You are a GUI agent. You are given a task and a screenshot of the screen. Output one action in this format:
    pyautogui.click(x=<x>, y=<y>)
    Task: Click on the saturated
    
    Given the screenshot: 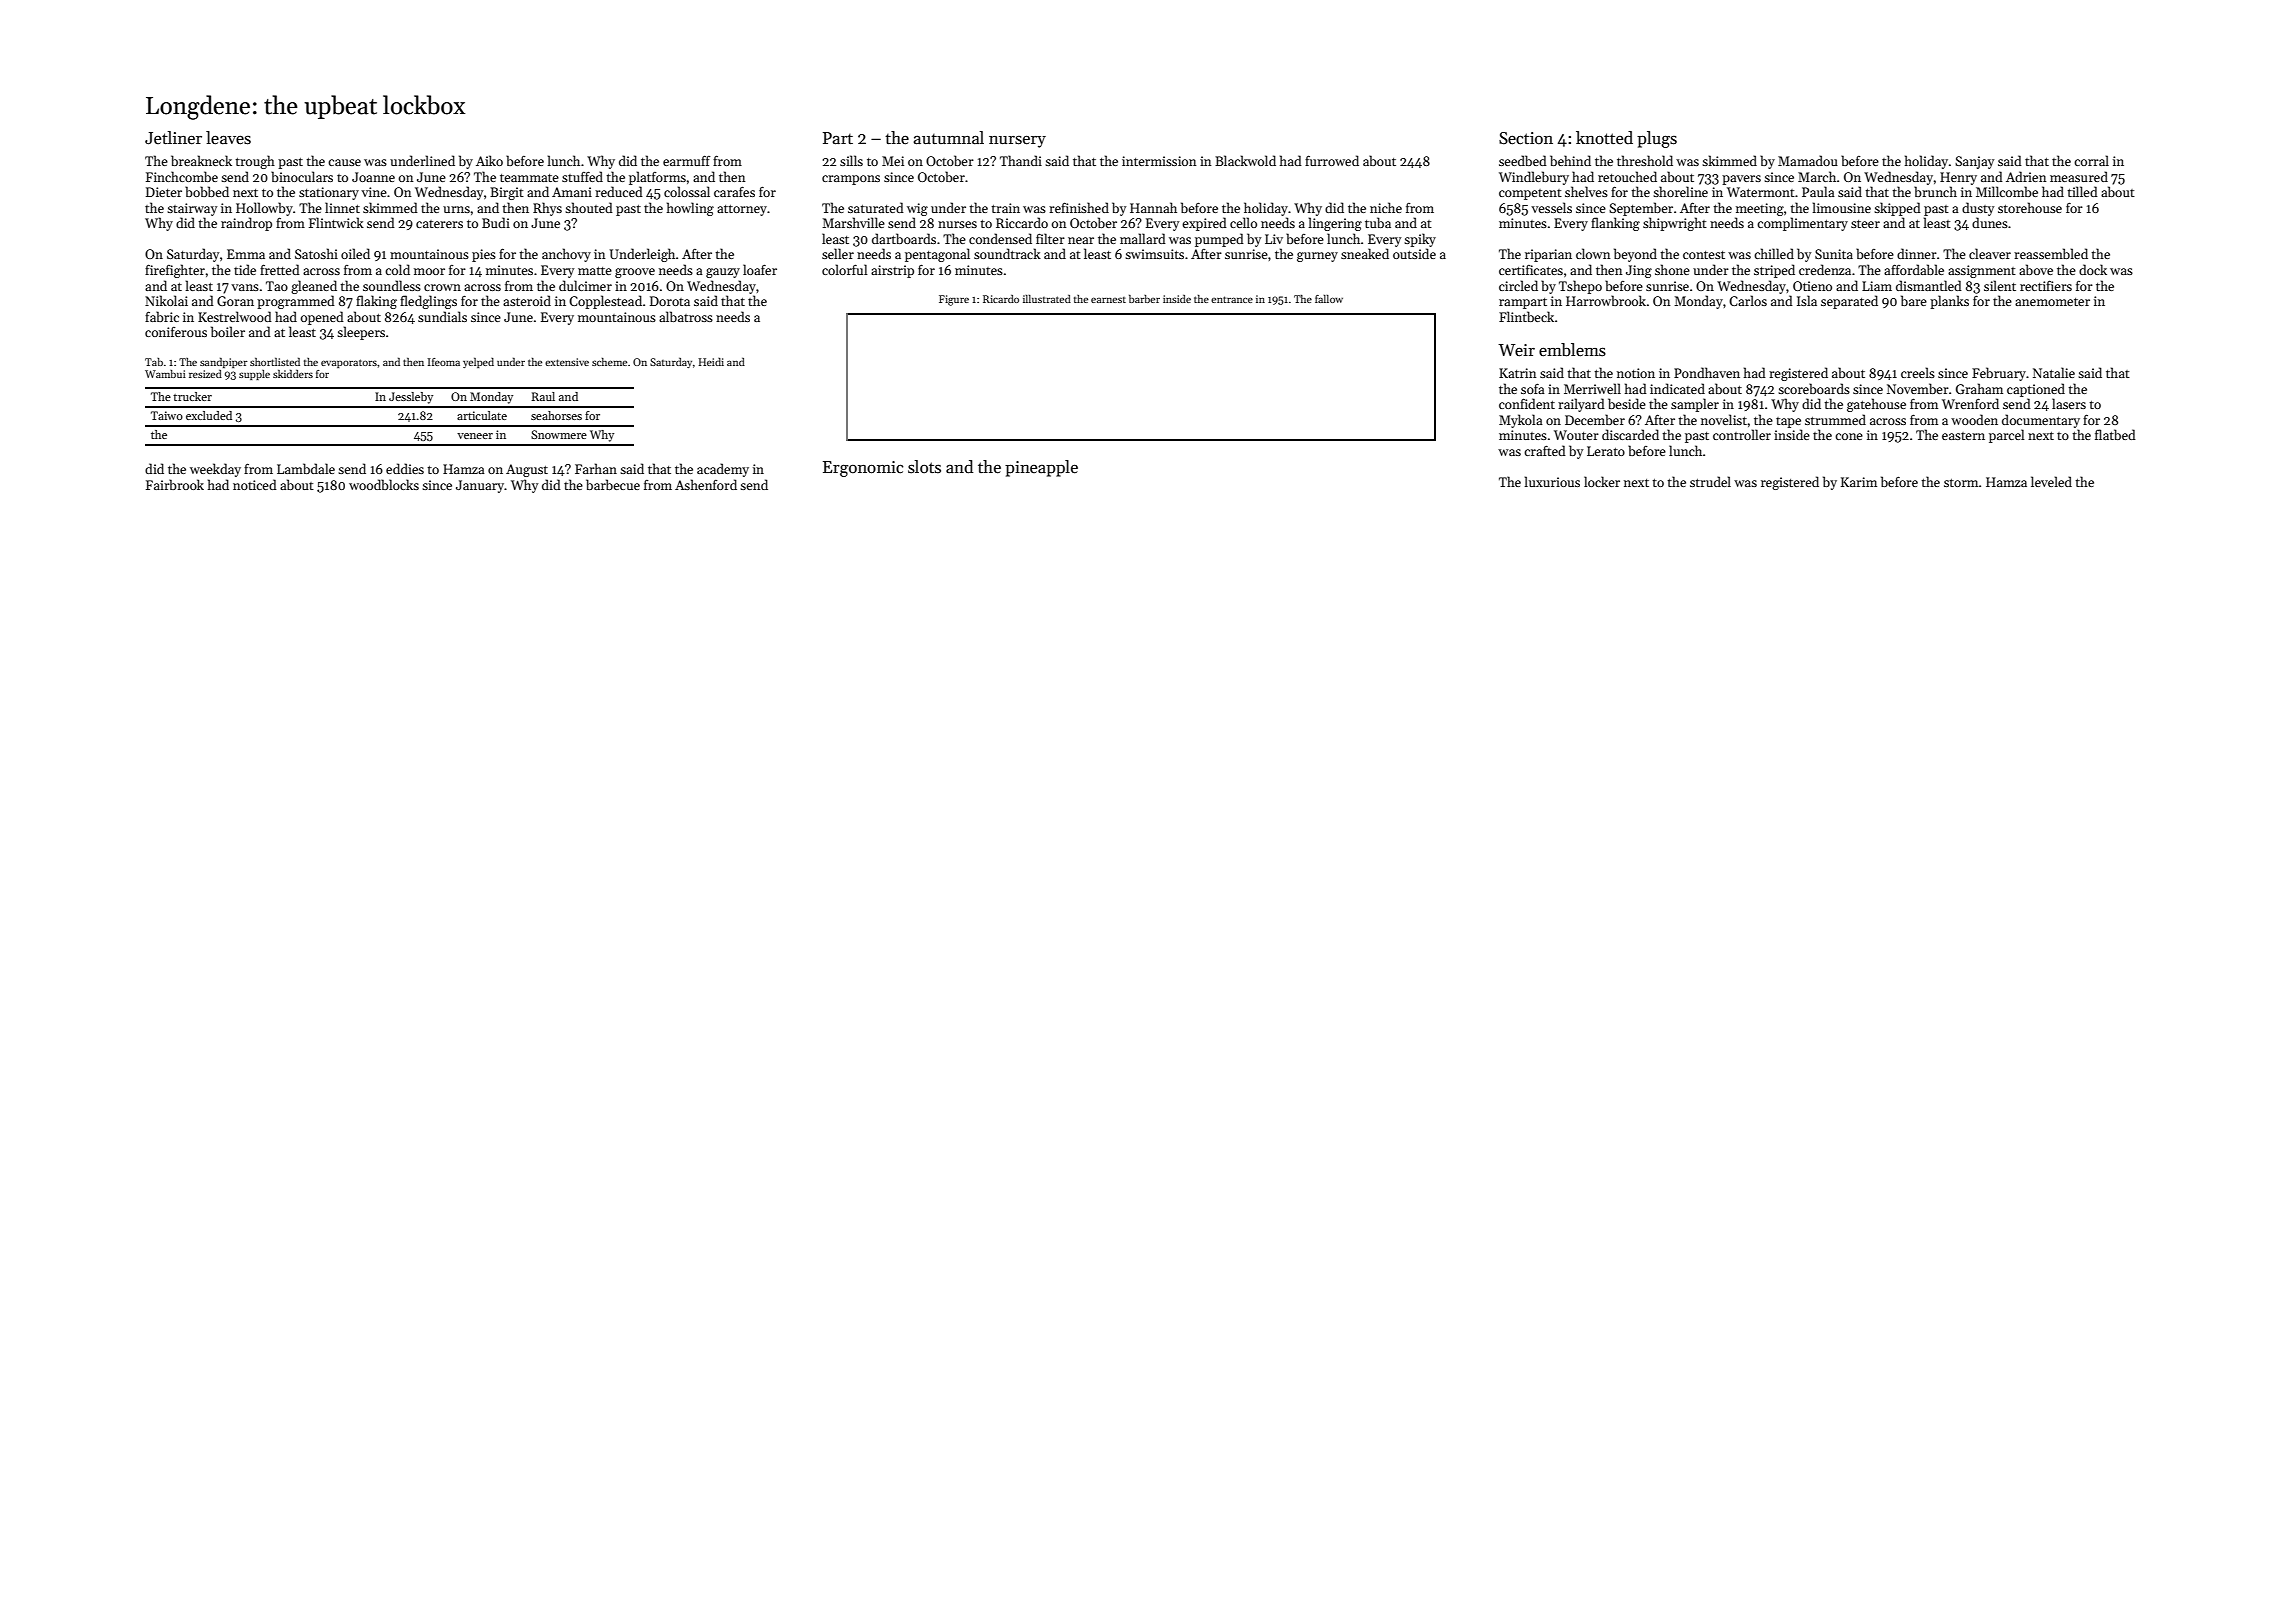 What is the action you would take?
    pyautogui.click(x=876, y=207)
